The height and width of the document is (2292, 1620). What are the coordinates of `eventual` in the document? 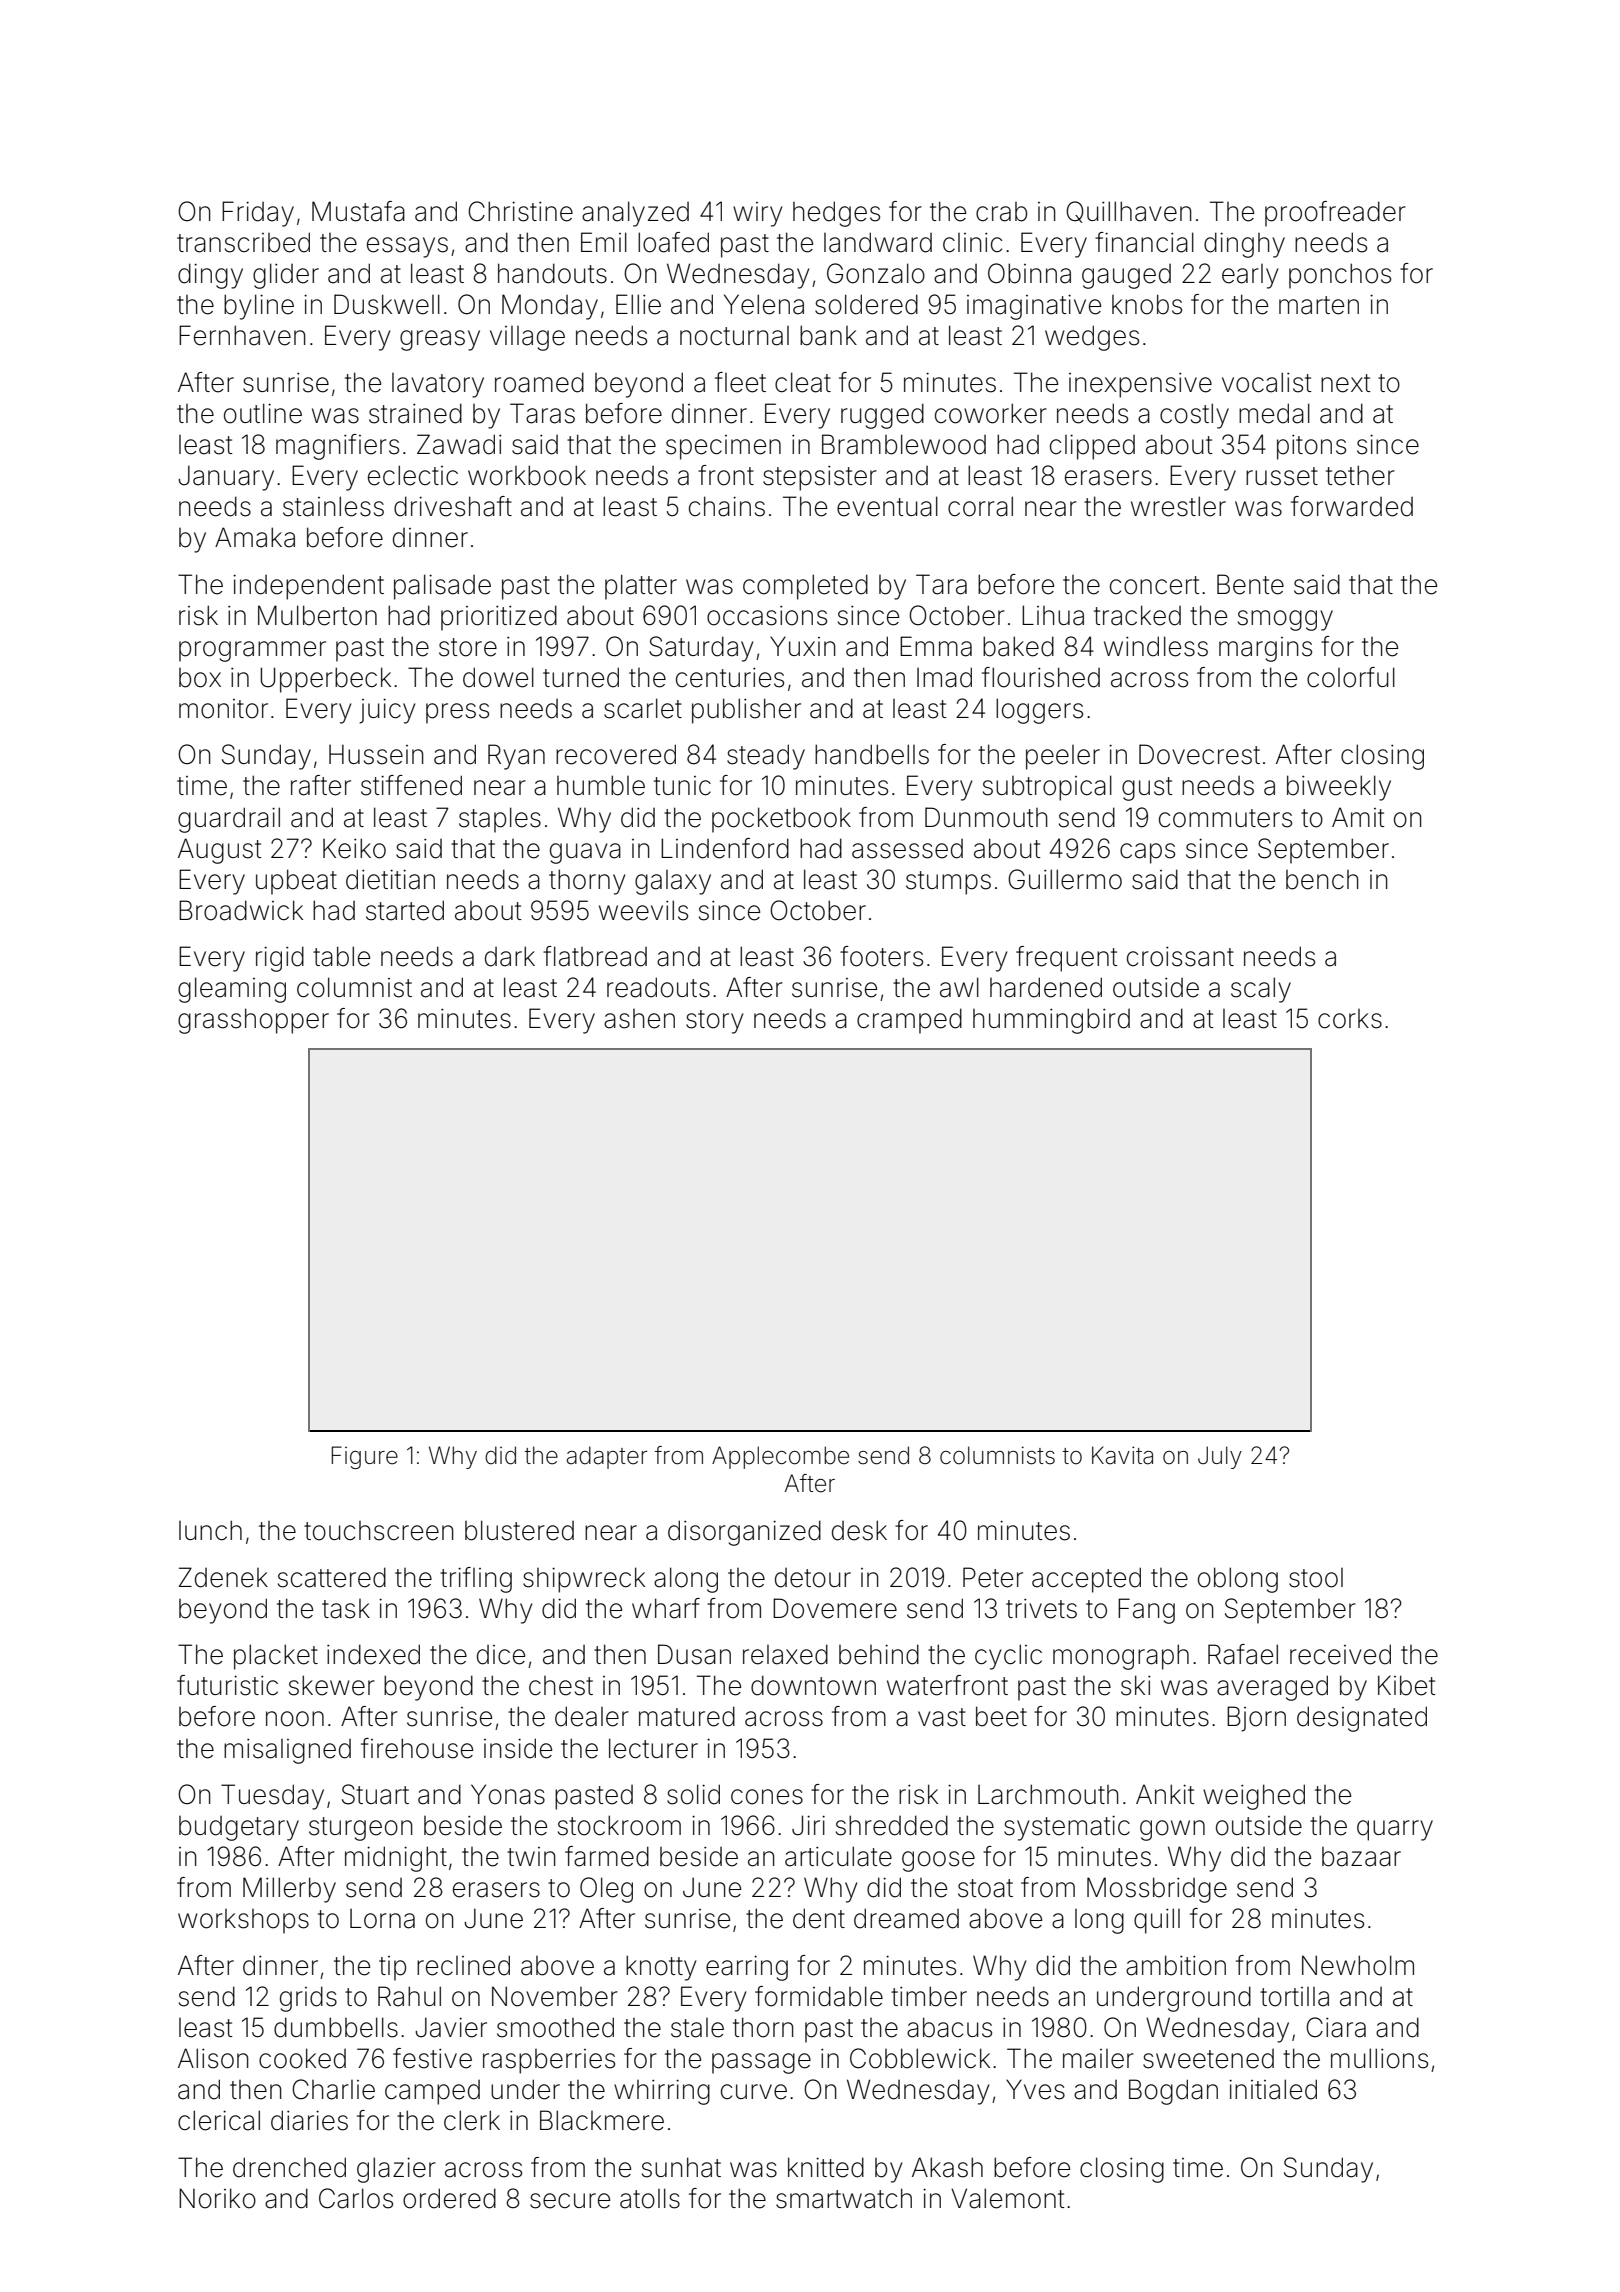 It's located at (887, 506).
